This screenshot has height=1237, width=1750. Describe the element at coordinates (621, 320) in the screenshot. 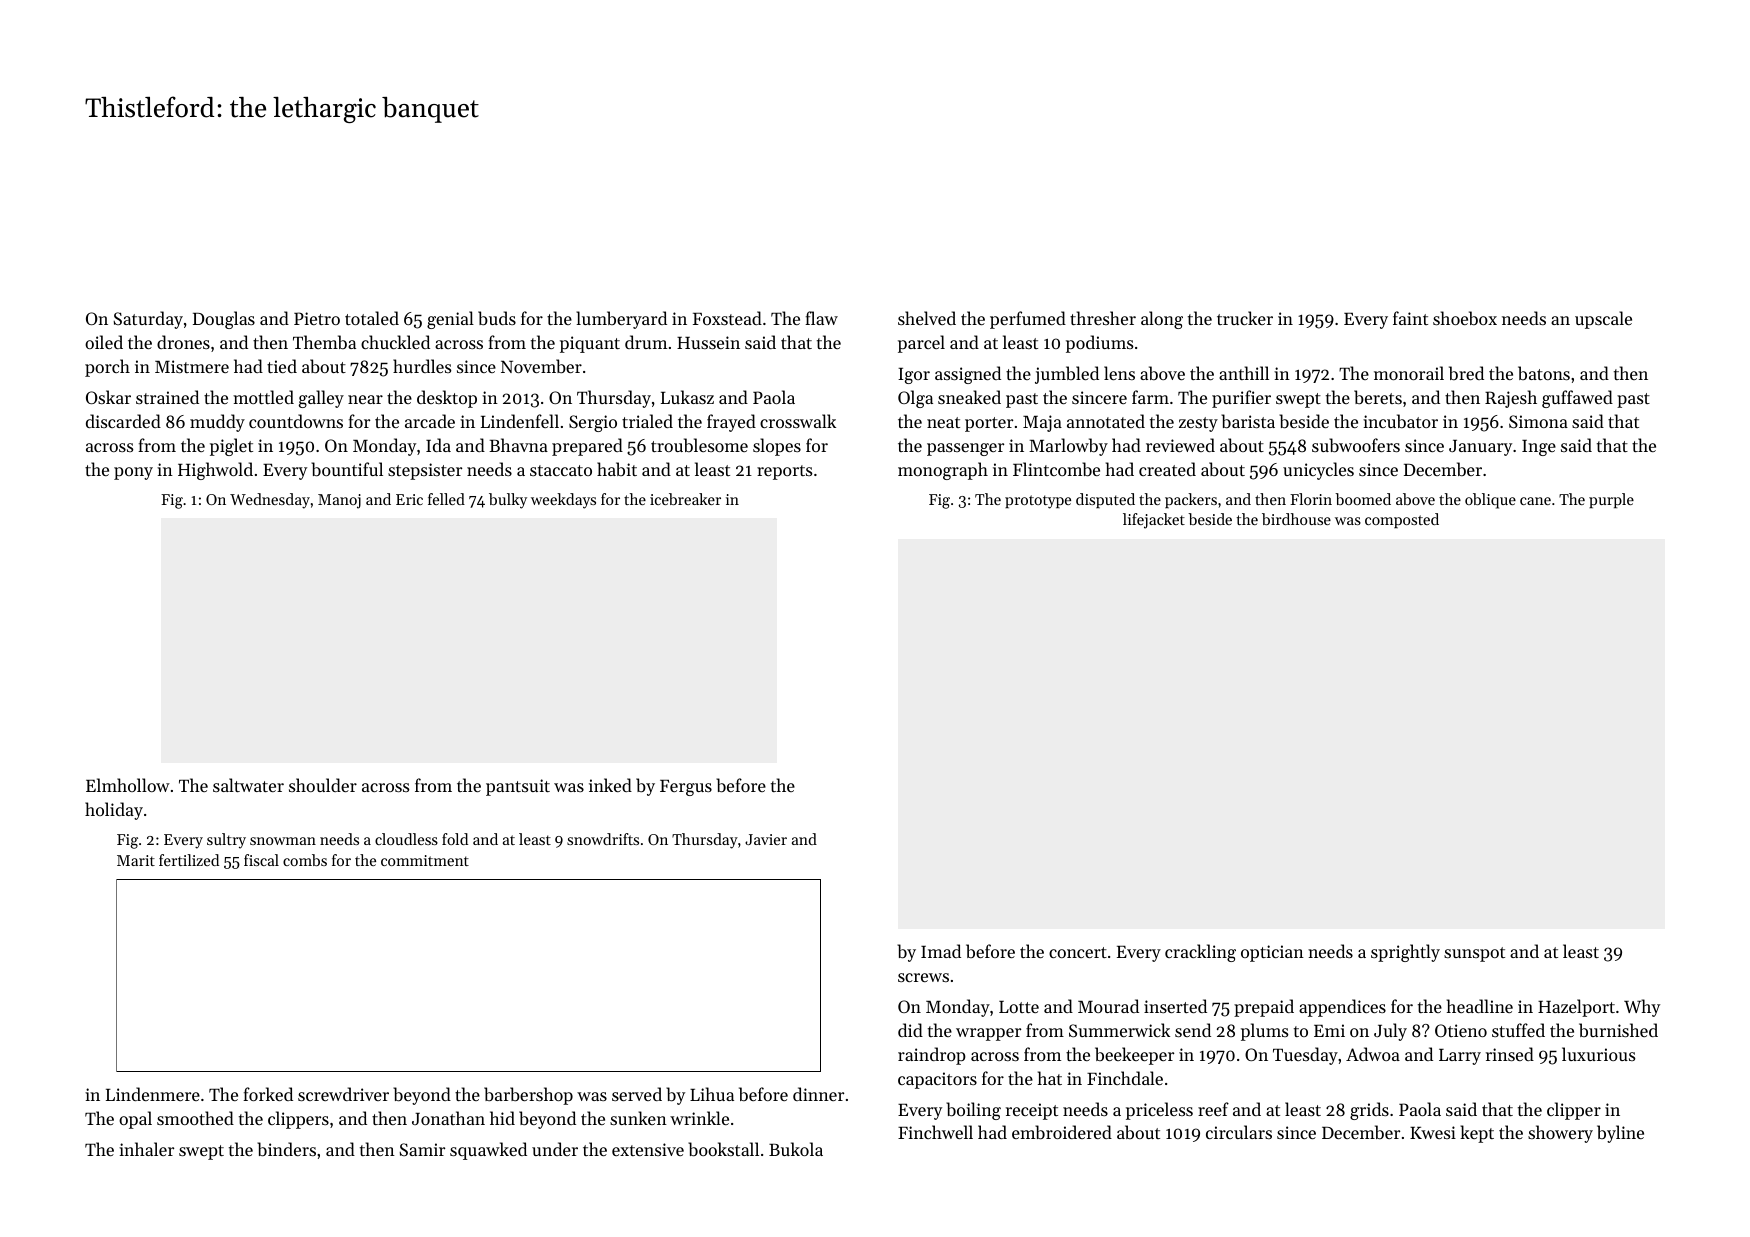

I see `lumberyard` at that location.
